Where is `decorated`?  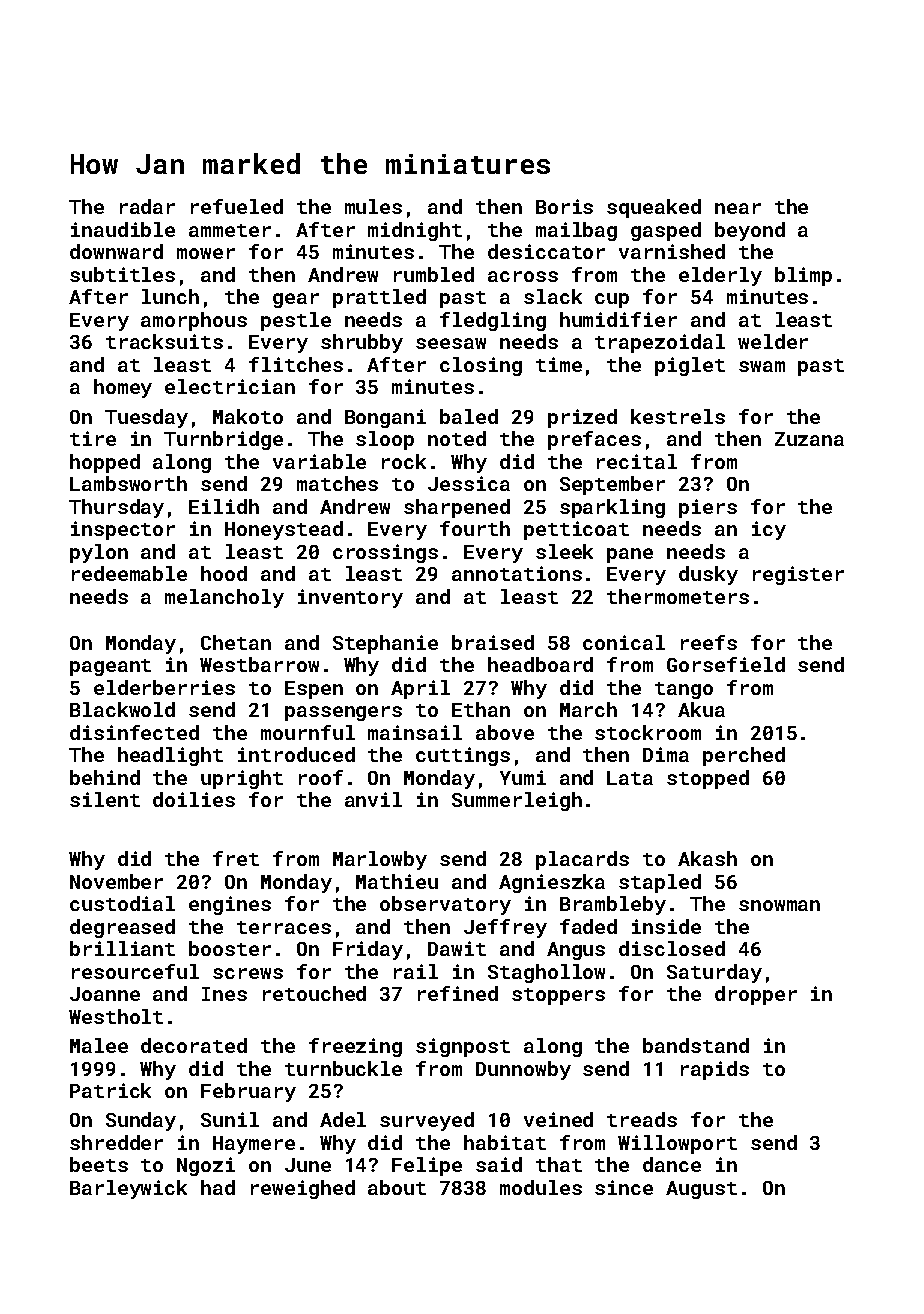
decorated is located at coordinates (194, 1045).
